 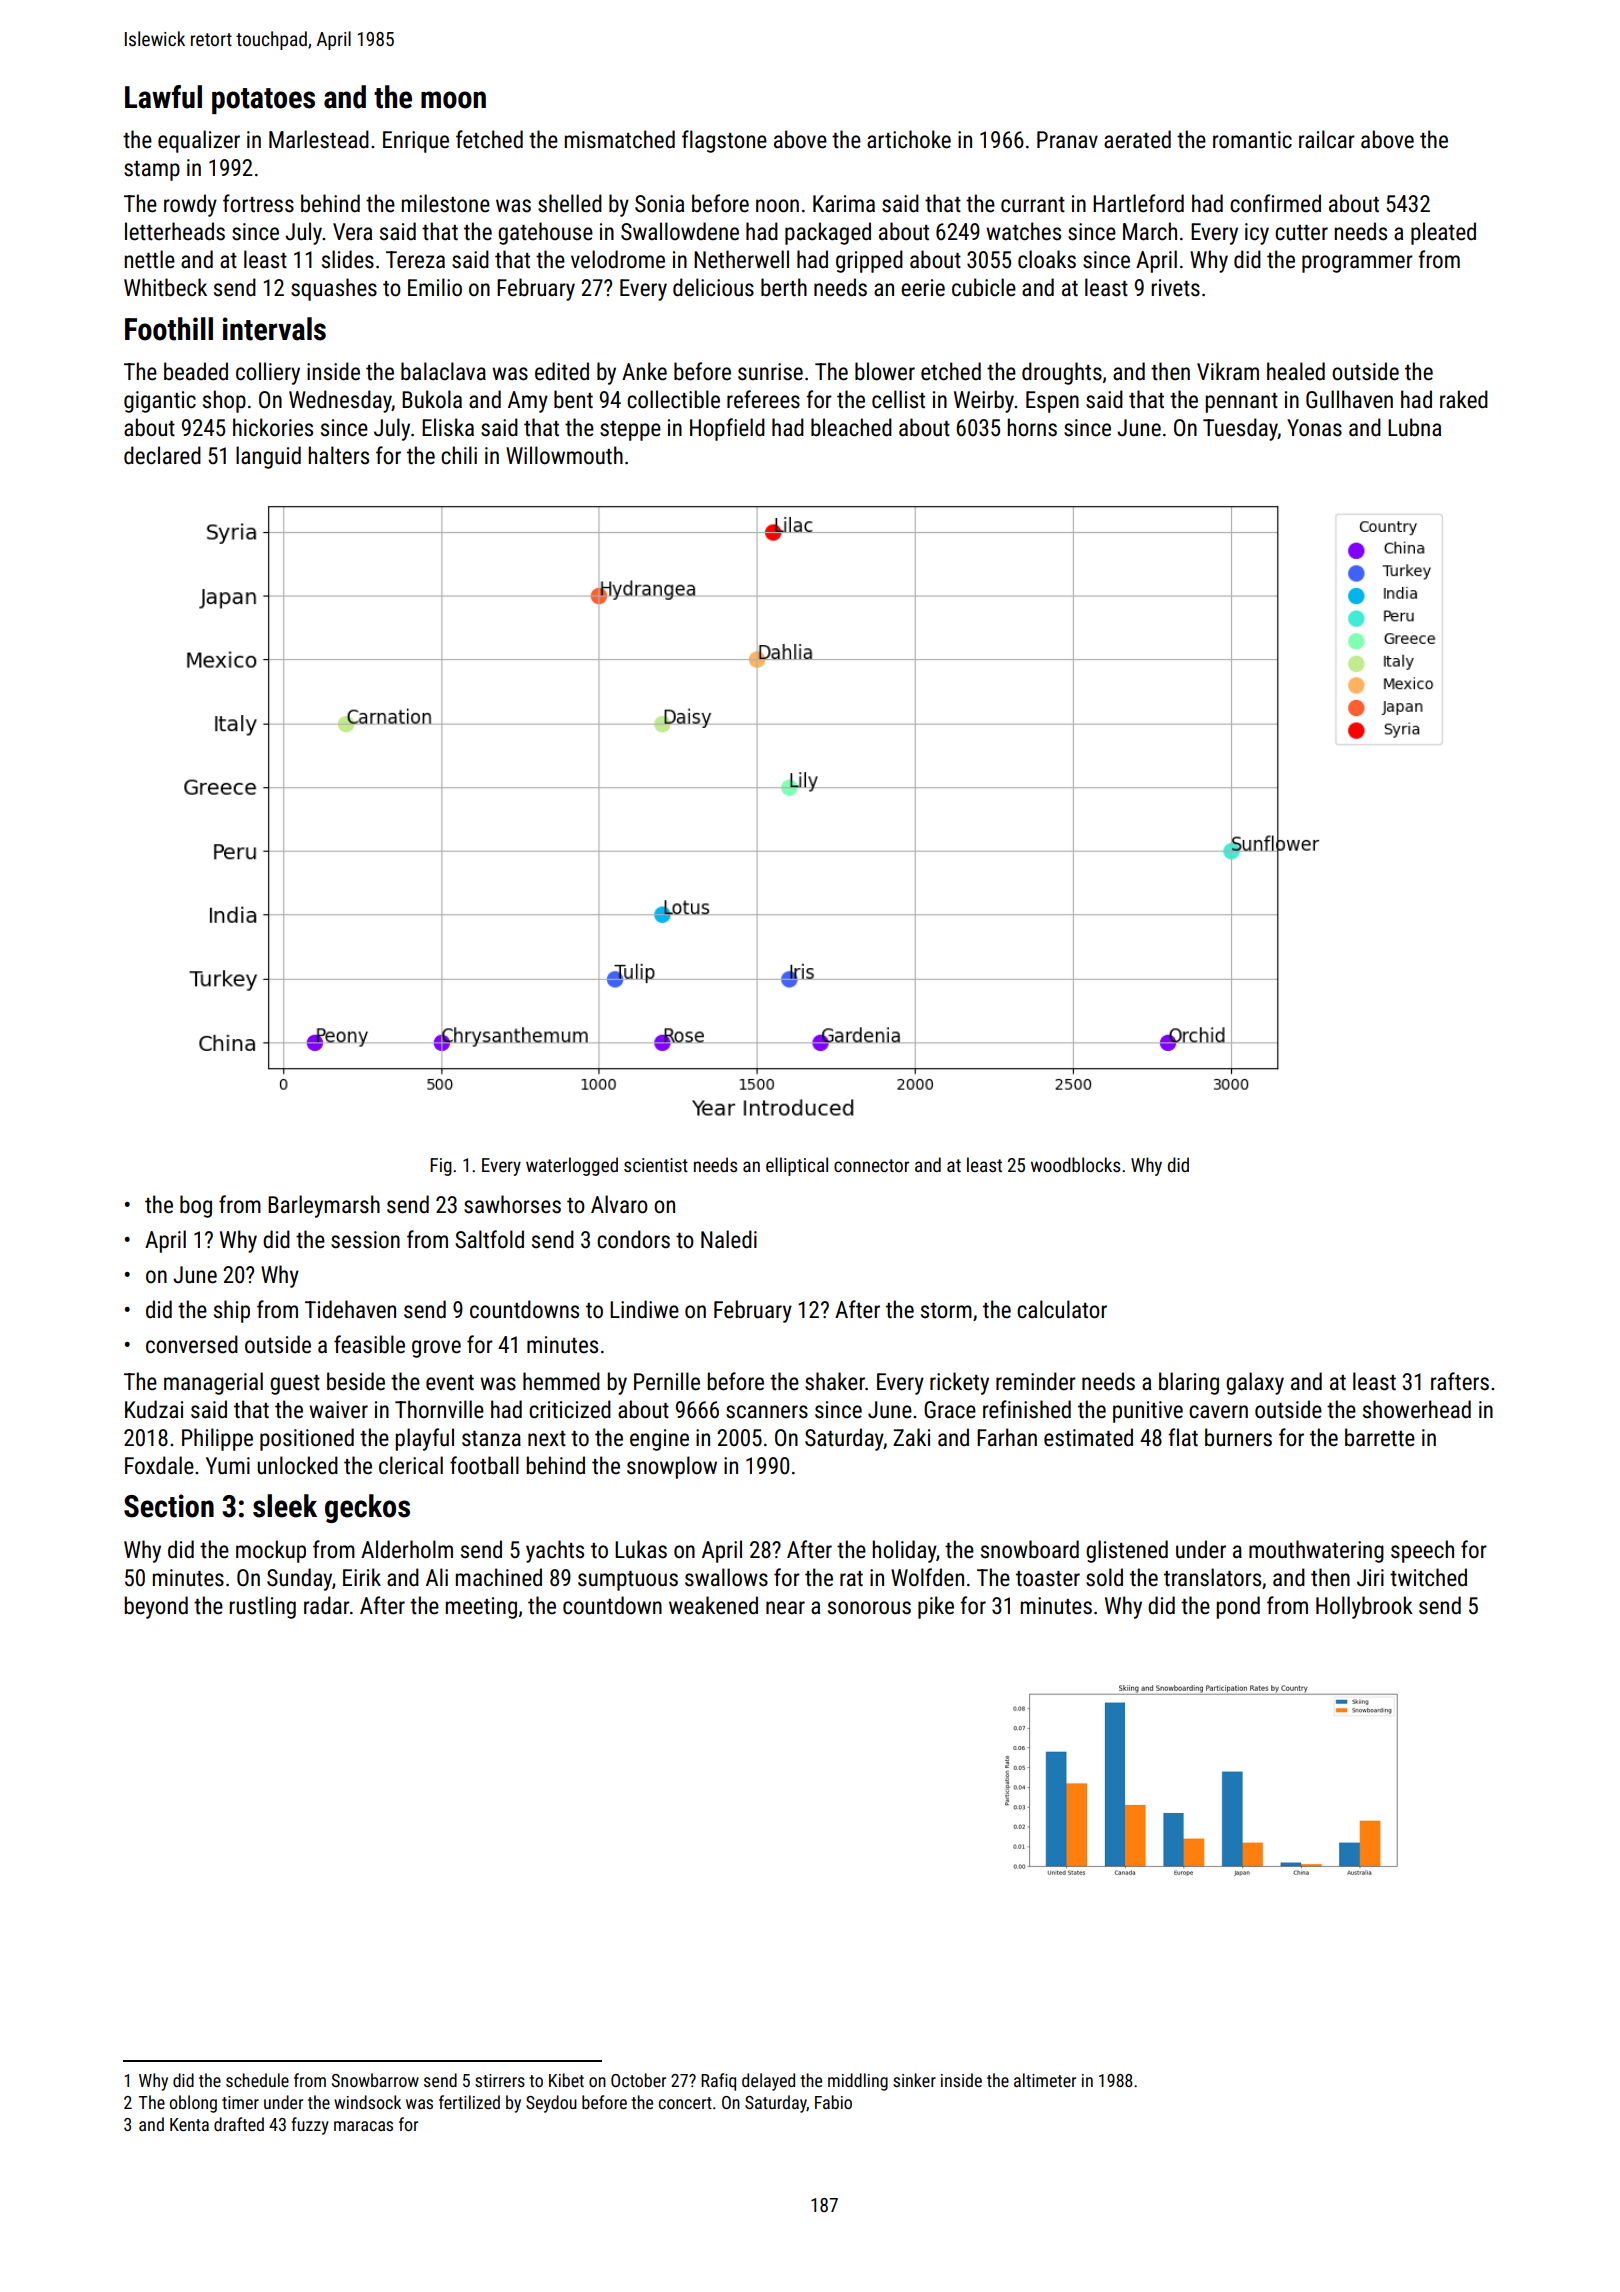 I want to click on pennant, so click(x=1241, y=403).
